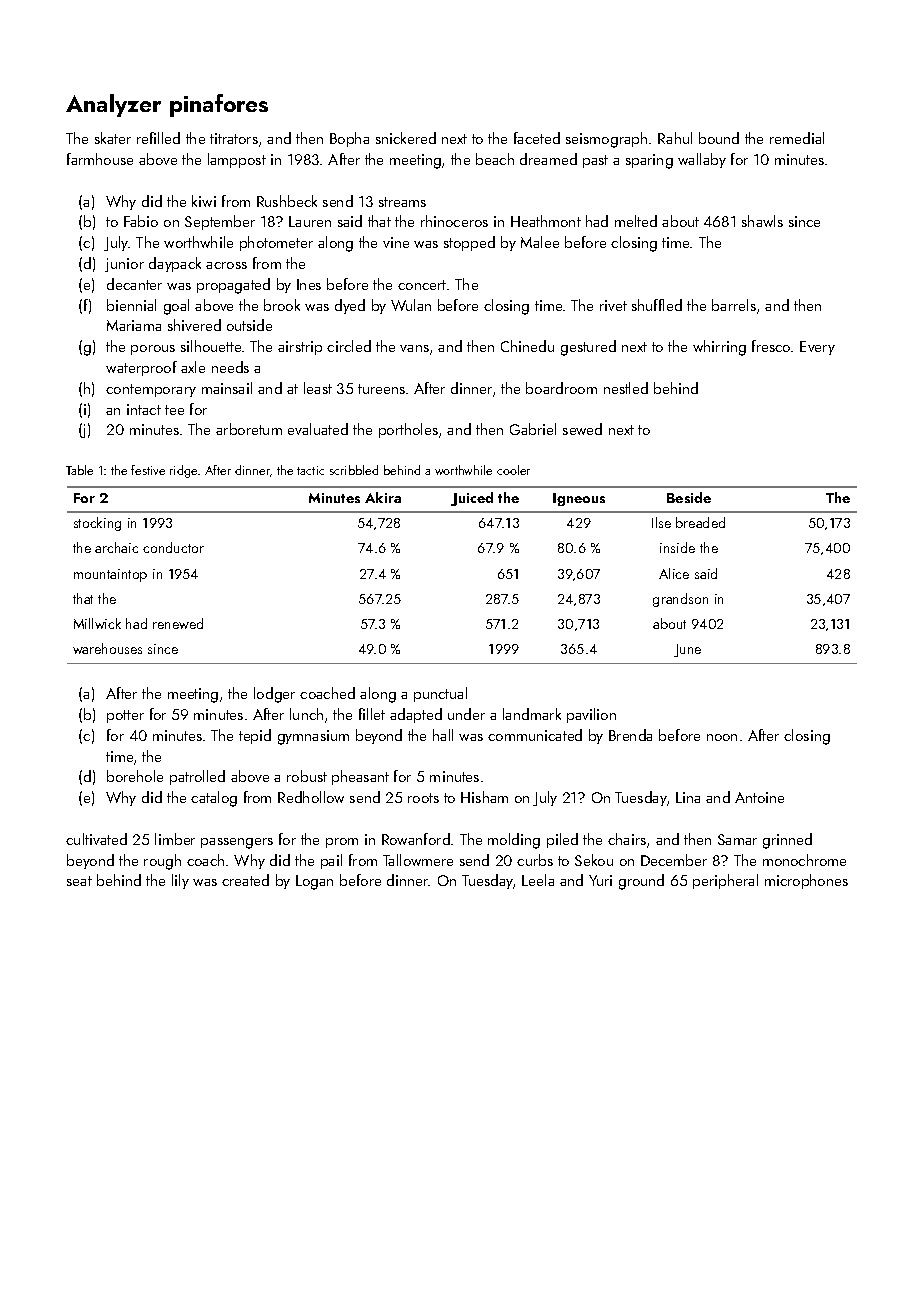 This image has width=924, height=1311. I want to click on Analyzer, so click(113, 105).
